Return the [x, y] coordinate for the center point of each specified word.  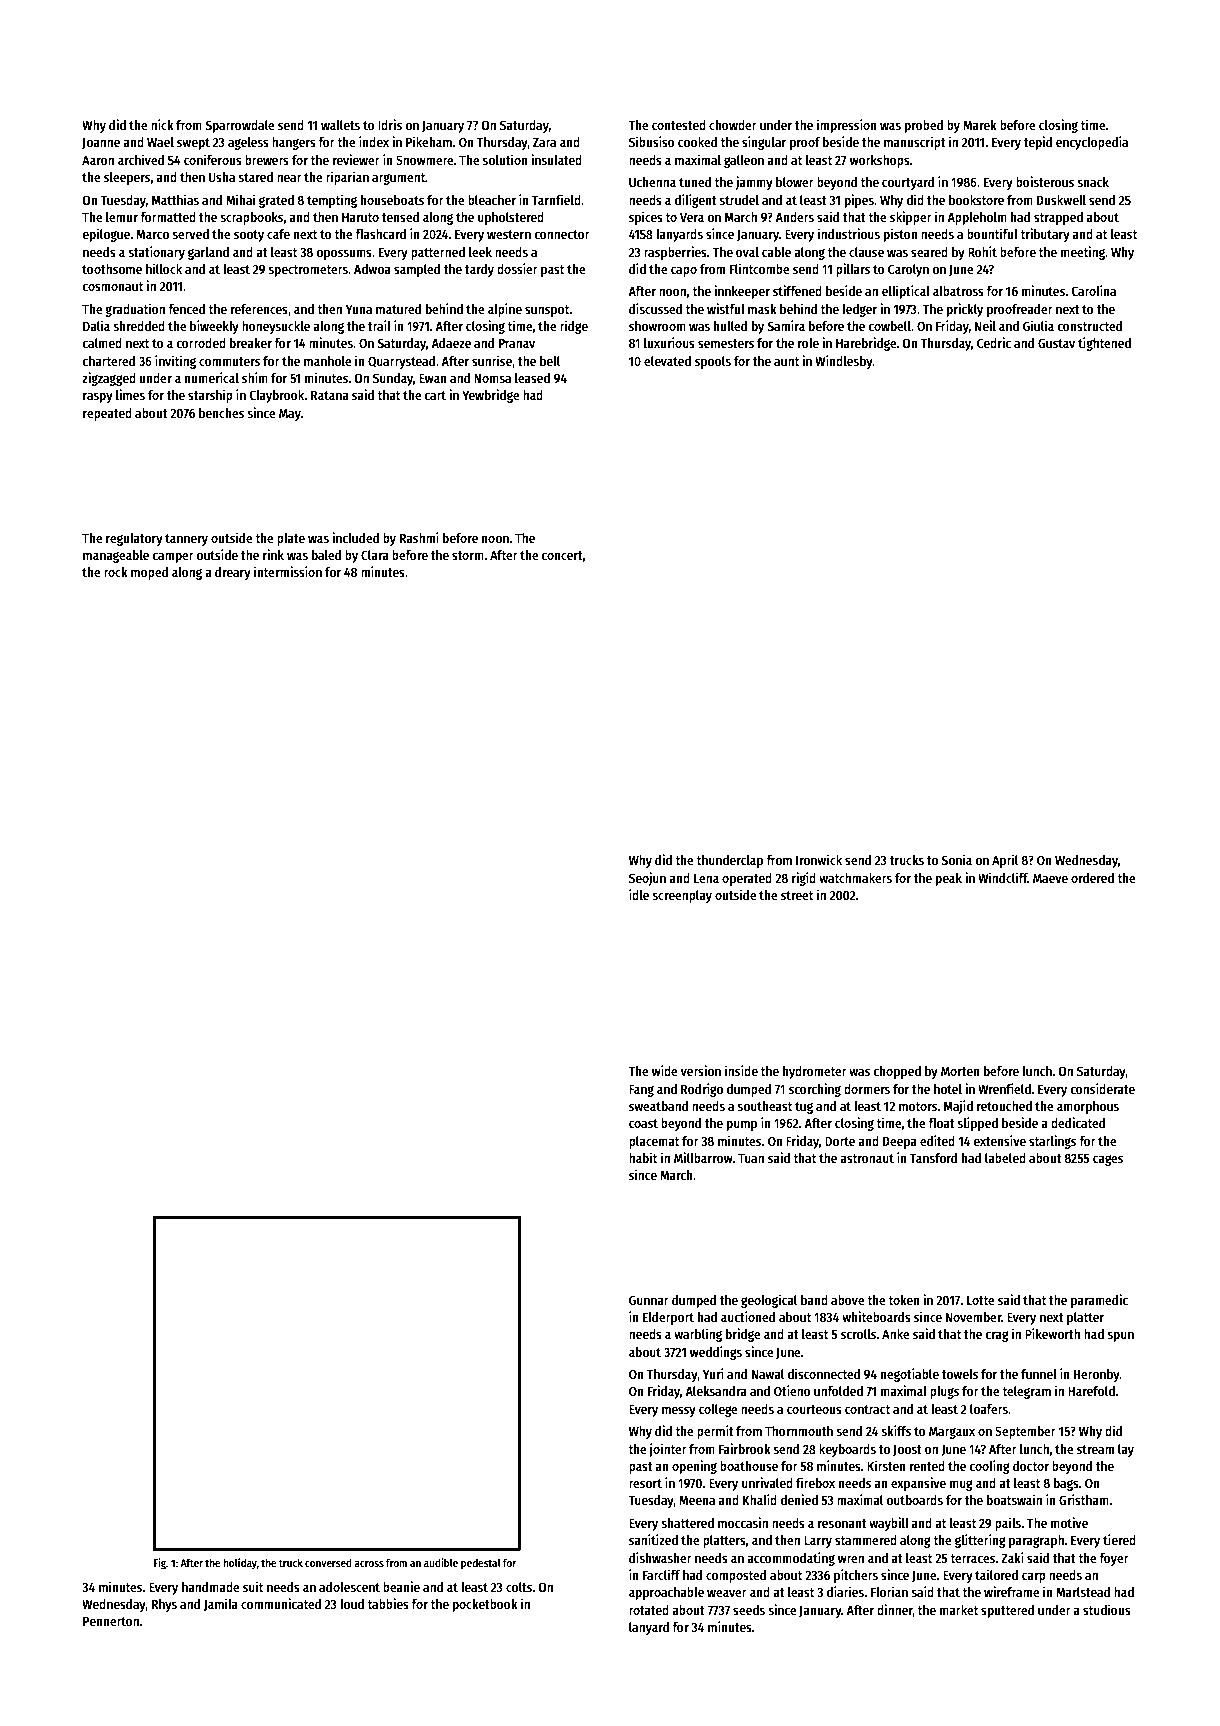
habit [643, 1157]
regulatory [134, 539]
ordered [1092, 878]
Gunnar [649, 1300]
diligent [696, 201]
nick [162, 124]
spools [713, 362]
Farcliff [661, 1574]
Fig [160, 1564]
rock [116, 572]
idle [639, 894]
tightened [1104, 344]
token [904, 1300]
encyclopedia [1092, 143]
